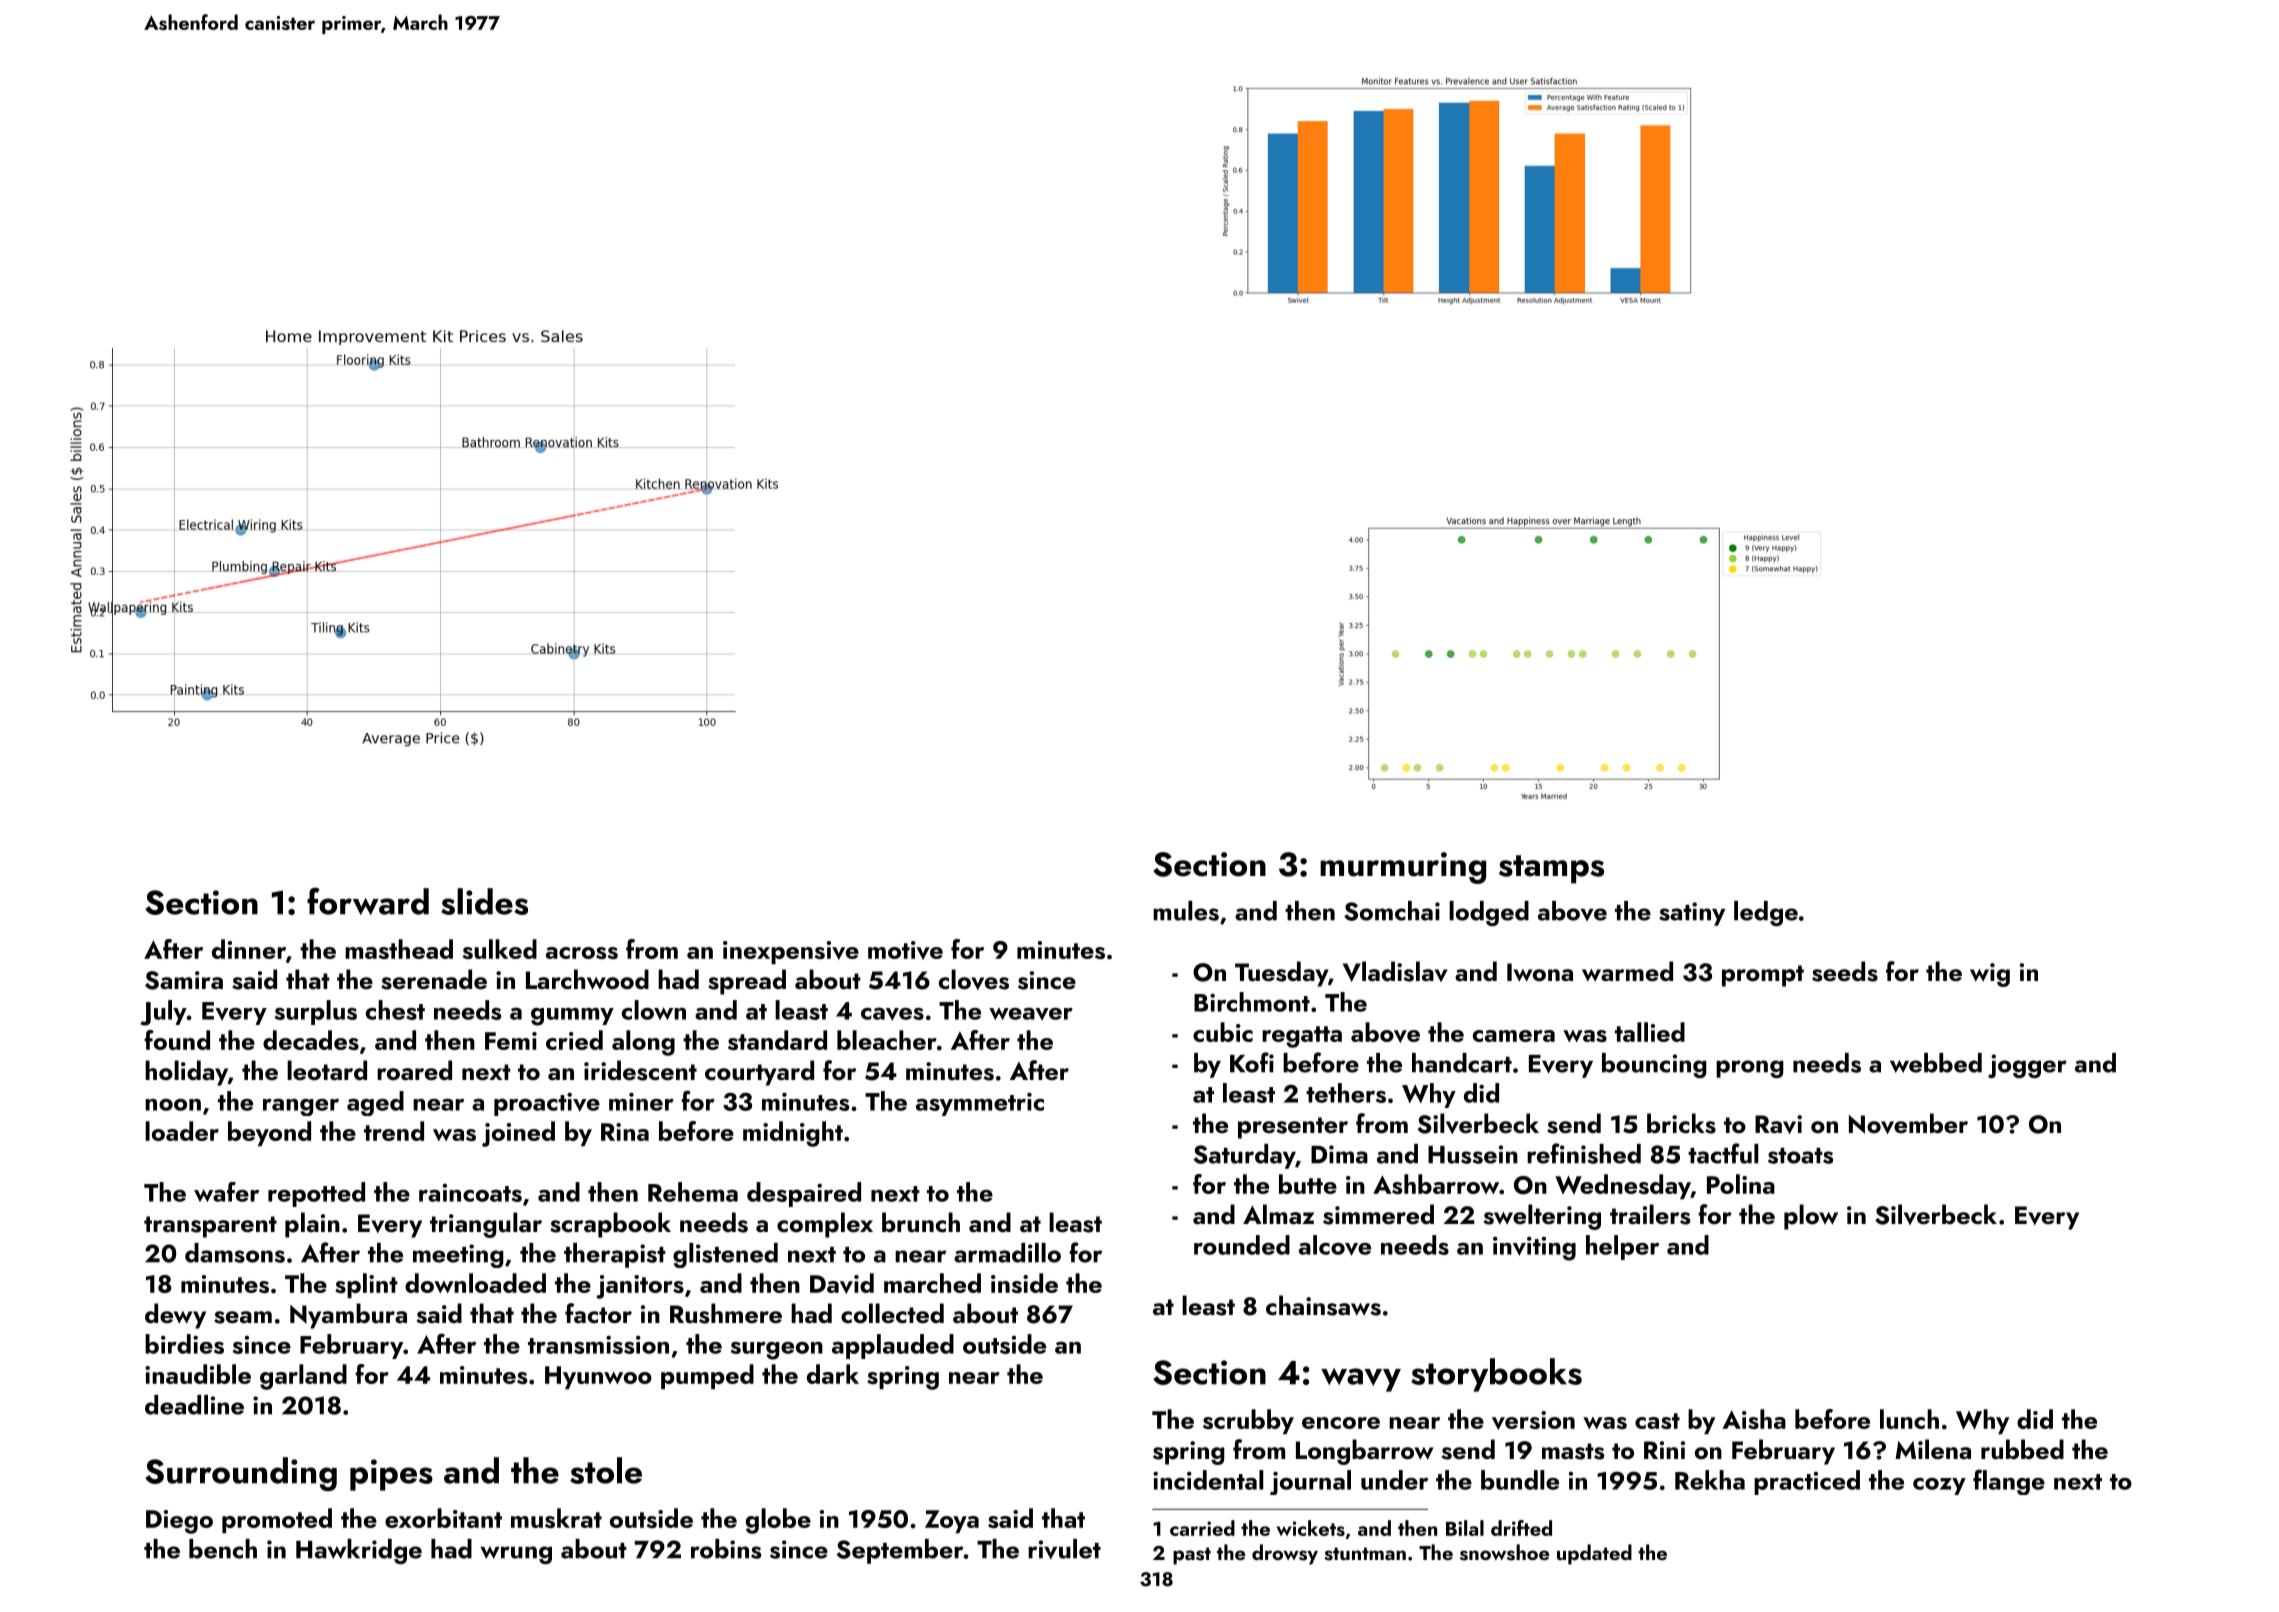 This screenshot has height=1612, width=2279. Describe the element at coordinates (1361, 1380) in the screenshot. I see `wavy` at that location.
